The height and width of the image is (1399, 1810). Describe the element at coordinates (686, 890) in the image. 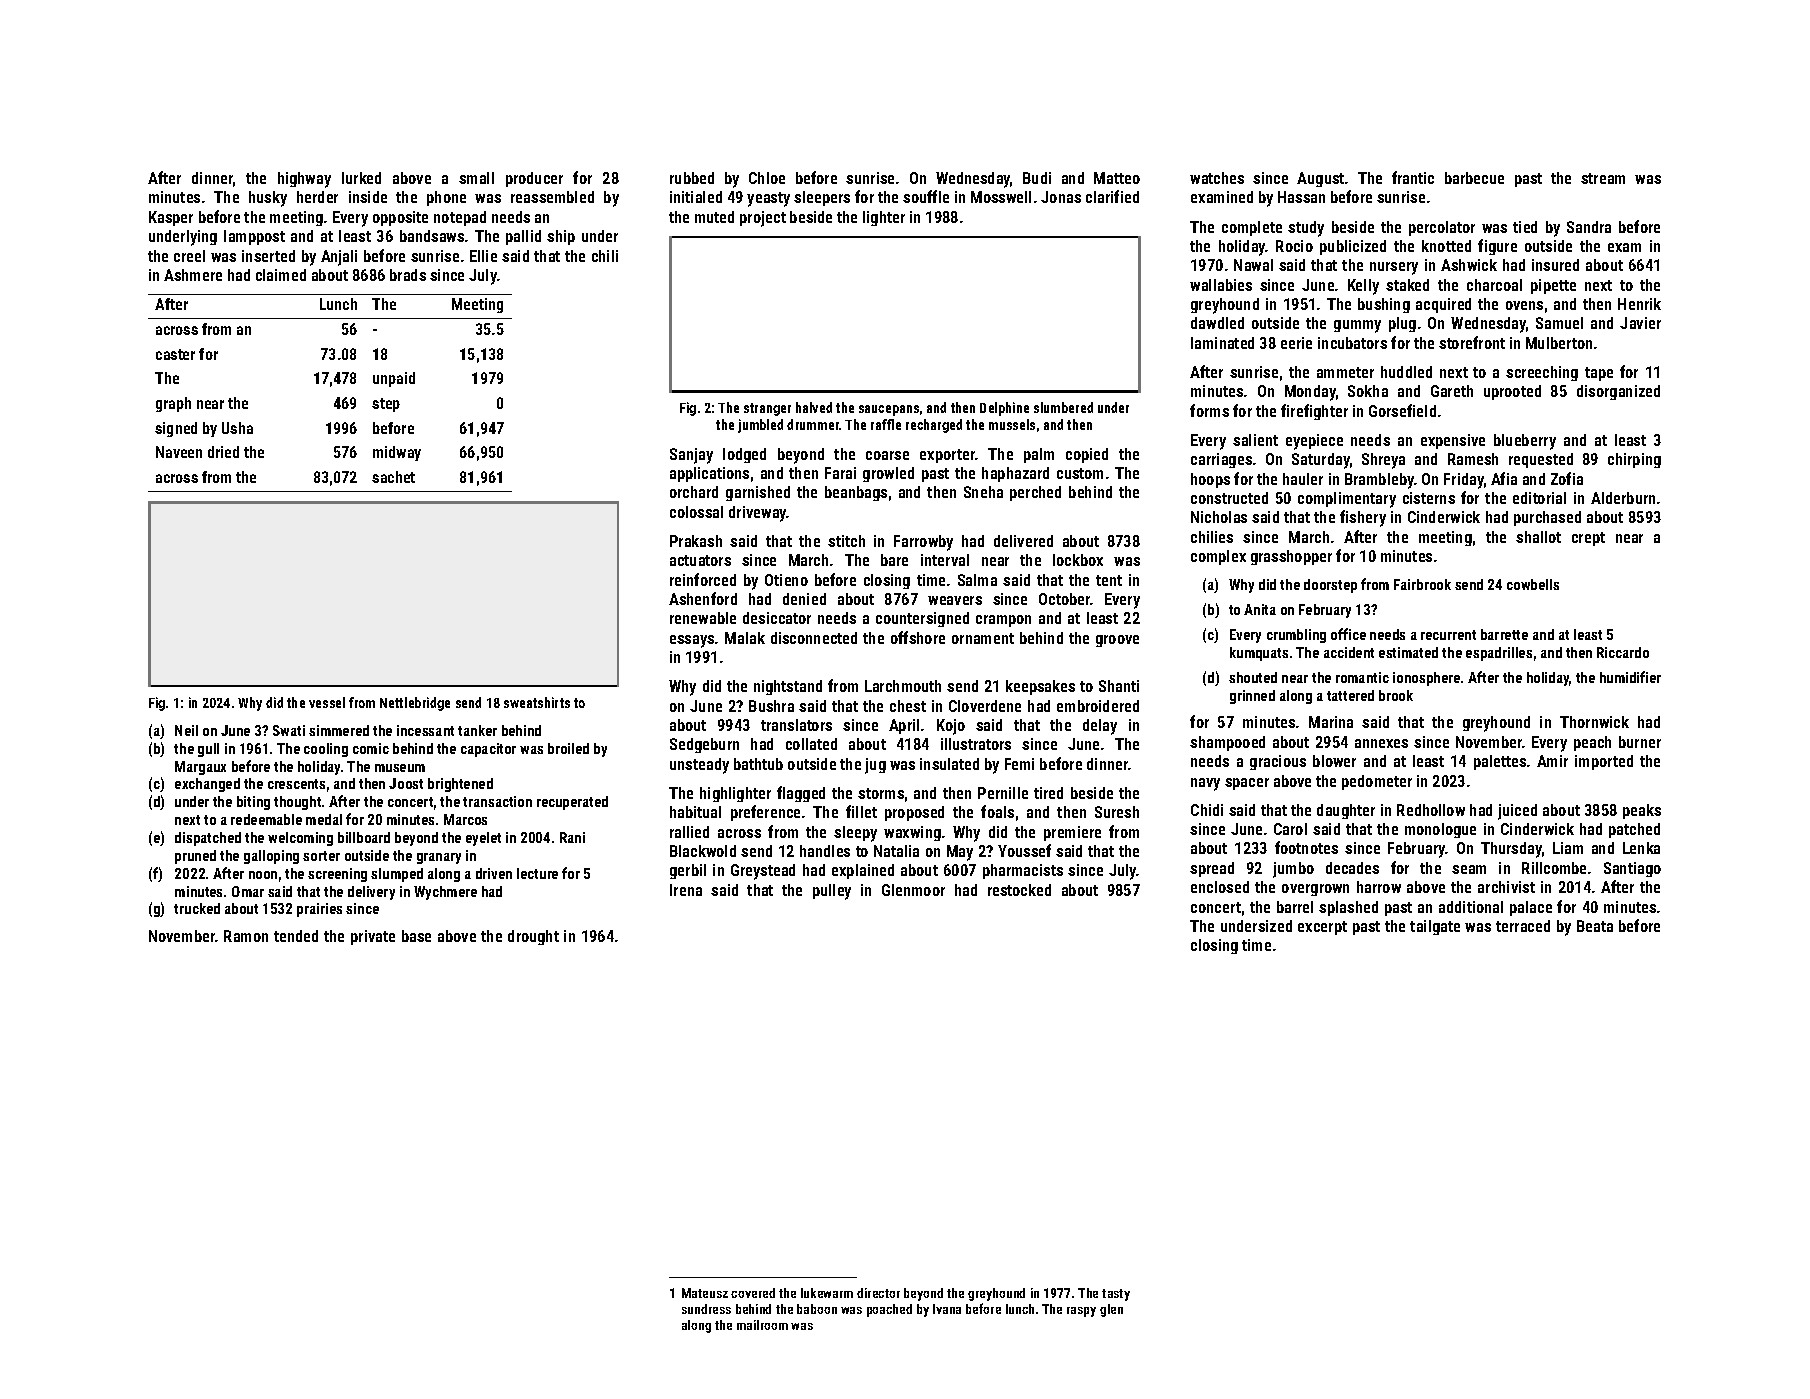

I see `Irena` at that location.
